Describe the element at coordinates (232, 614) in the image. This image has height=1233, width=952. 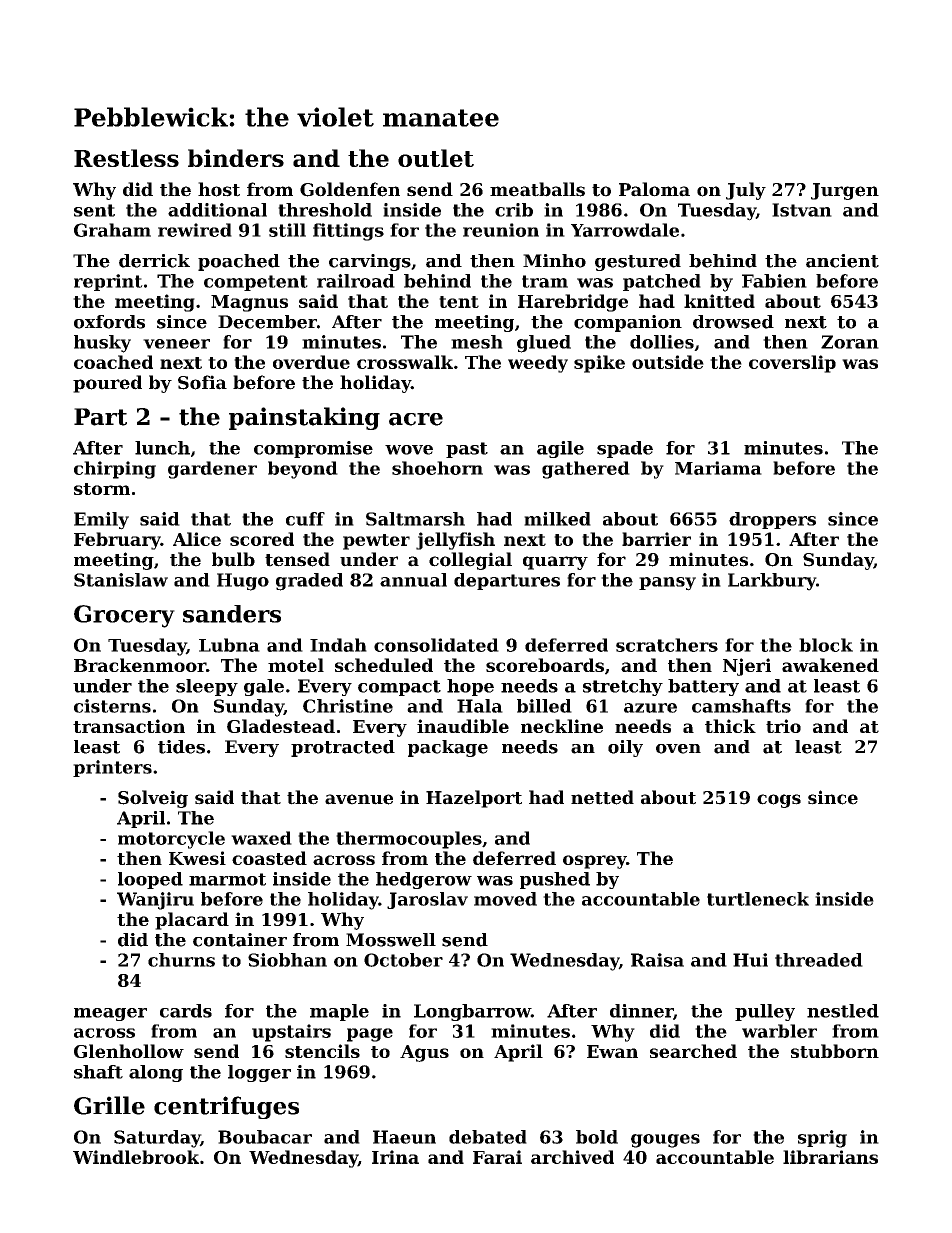
I see `sanders` at that location.
